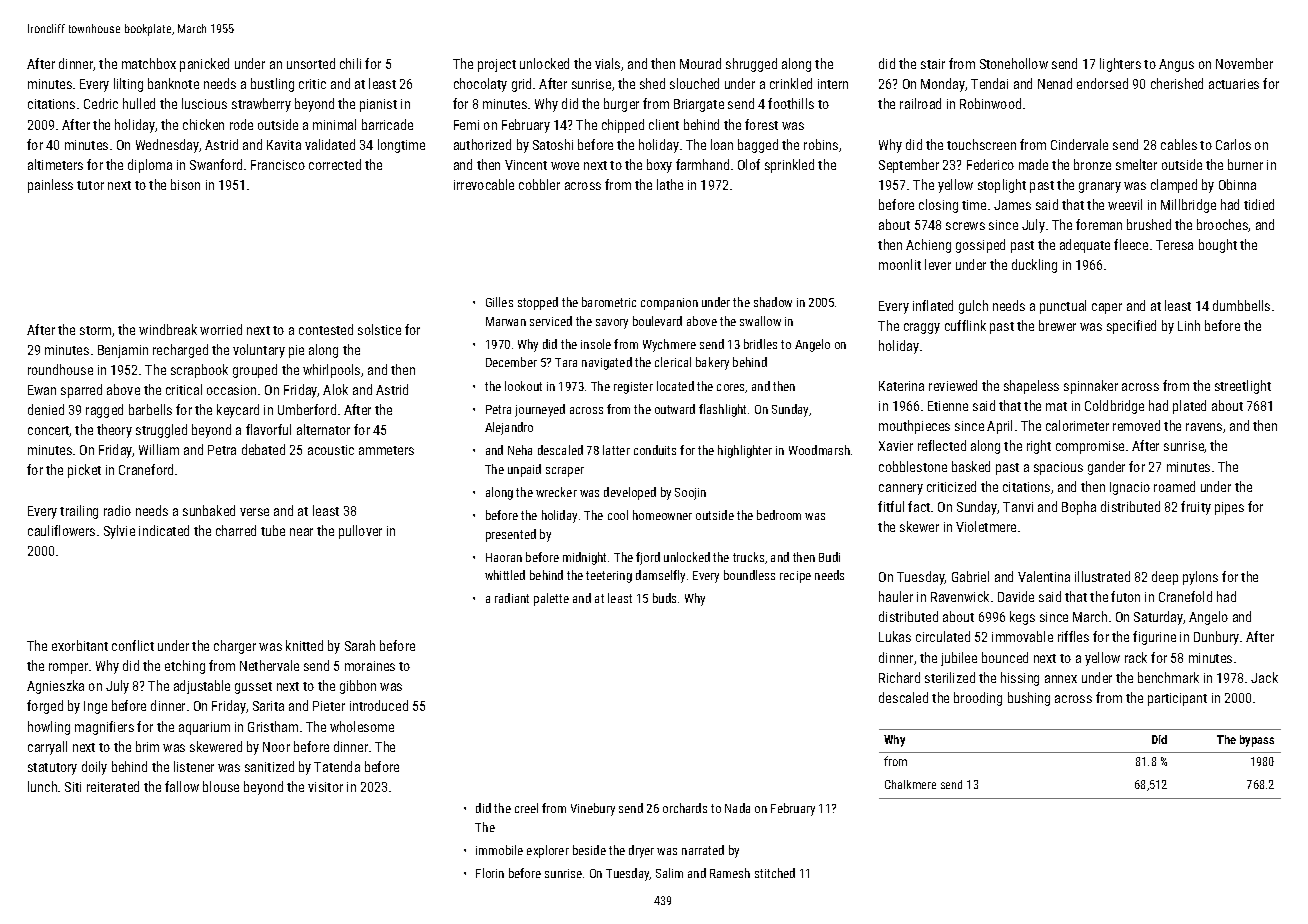  Describe the element at coordinates (1120, 65) in the image. I see `lighters` at that location.
